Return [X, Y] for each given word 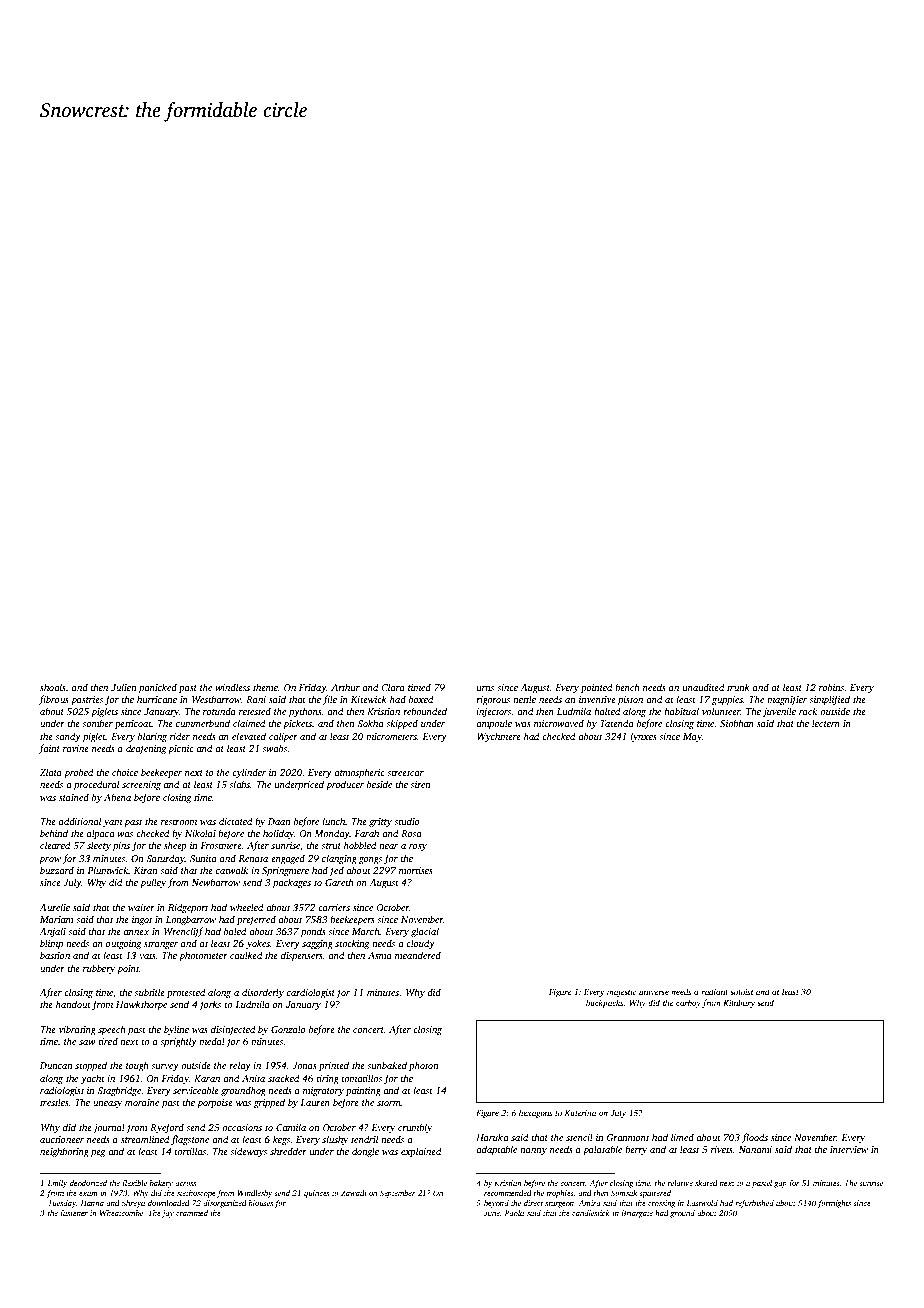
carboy [688, 1003]
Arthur [345, 687]
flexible [134, 1184]
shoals [53, 687]
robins [832, 687]
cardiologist [311, 993]
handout [73, 1004]
